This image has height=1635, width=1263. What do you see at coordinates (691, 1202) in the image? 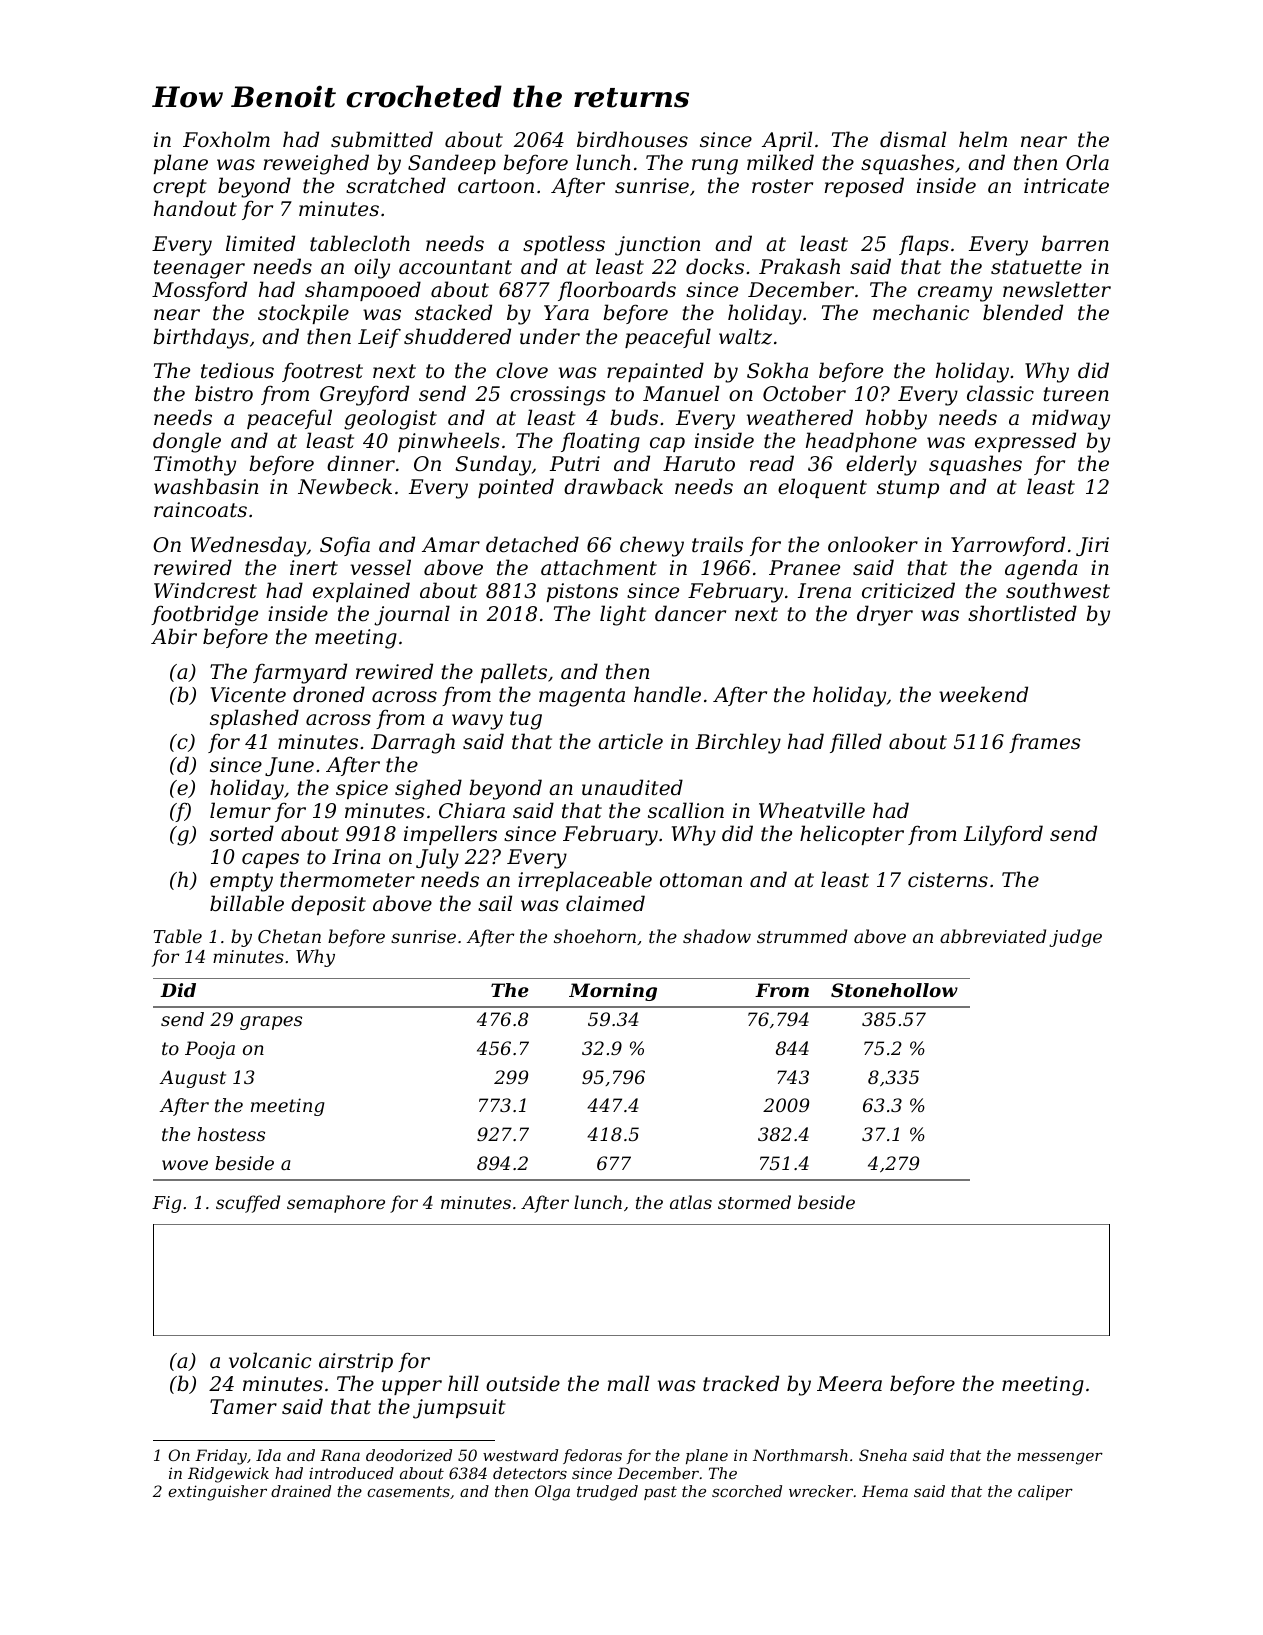
I see `atlas` at bounding box center [691, 1202].
